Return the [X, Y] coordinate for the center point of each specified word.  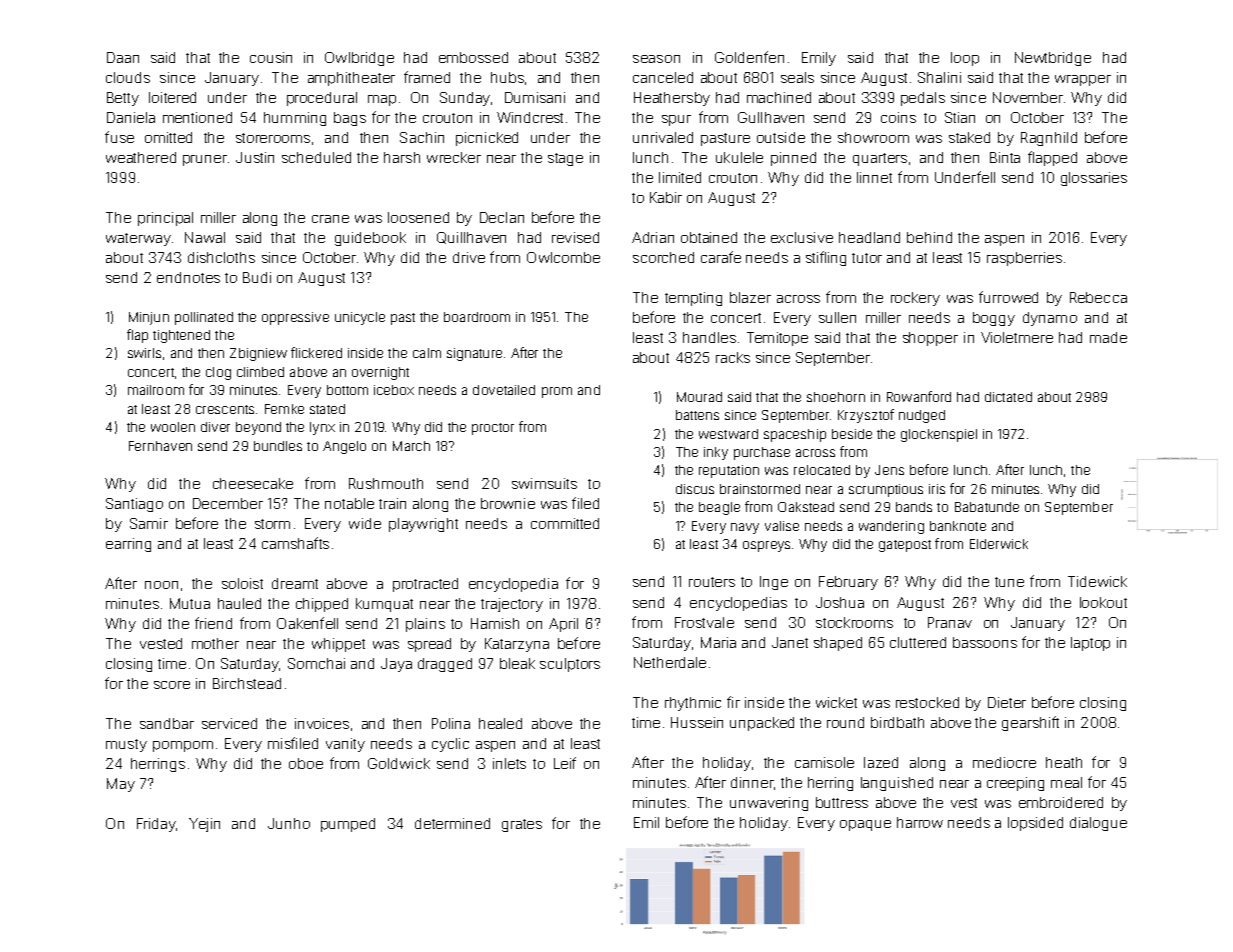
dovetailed [504, 390]
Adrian [653, 237]
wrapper [1083, 80]
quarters [880, 159]
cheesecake [253, 483]
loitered [172, 97]
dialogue [1098, 824]
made [1108, 337]
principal [165, 219]
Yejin [204, 825]
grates [522, 825]
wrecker [454, 157]
